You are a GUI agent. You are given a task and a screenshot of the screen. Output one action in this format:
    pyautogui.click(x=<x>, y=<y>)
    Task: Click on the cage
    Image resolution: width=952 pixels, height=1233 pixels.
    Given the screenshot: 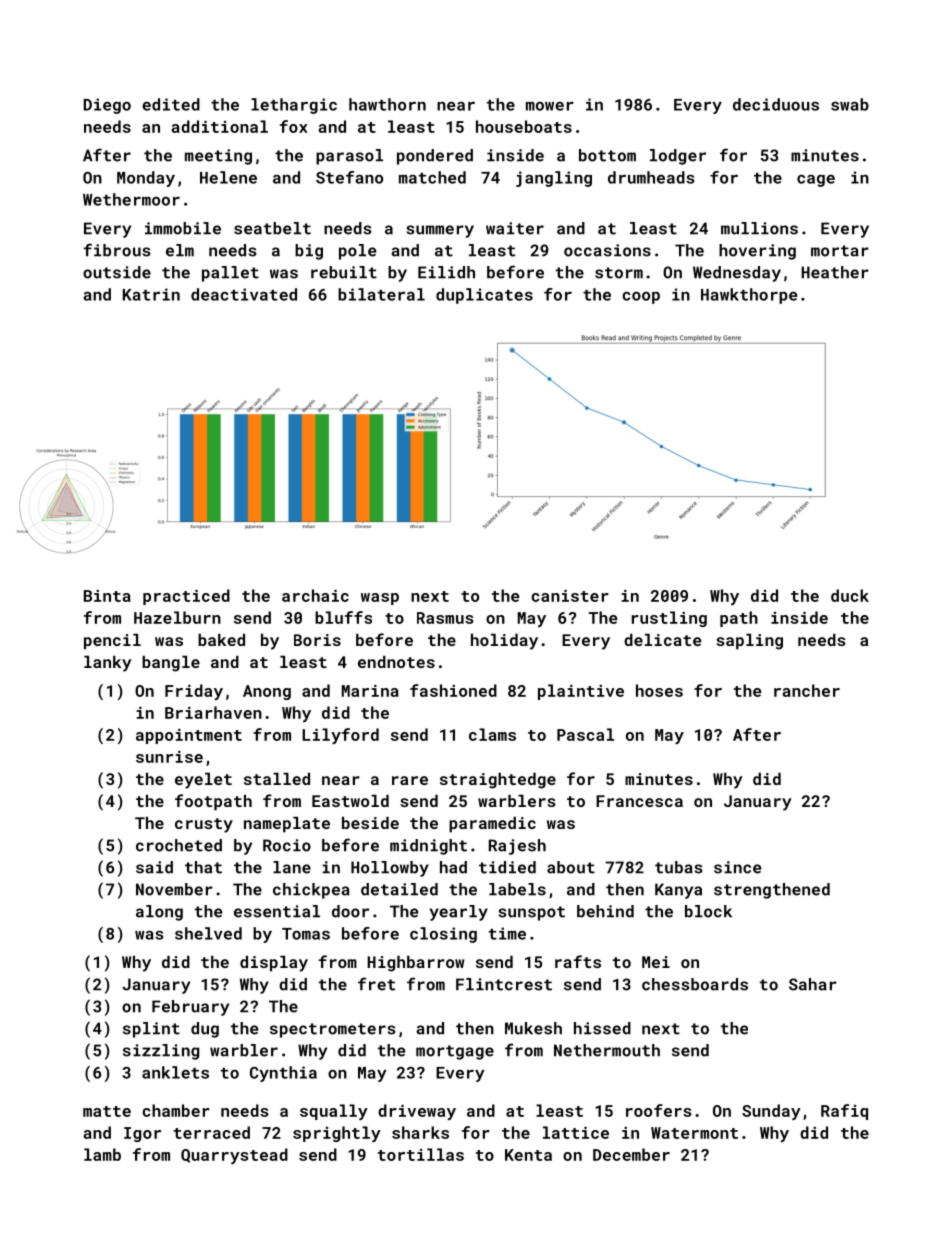 What is the action you would take?
    pyautogui.click(x=816, y=180)
